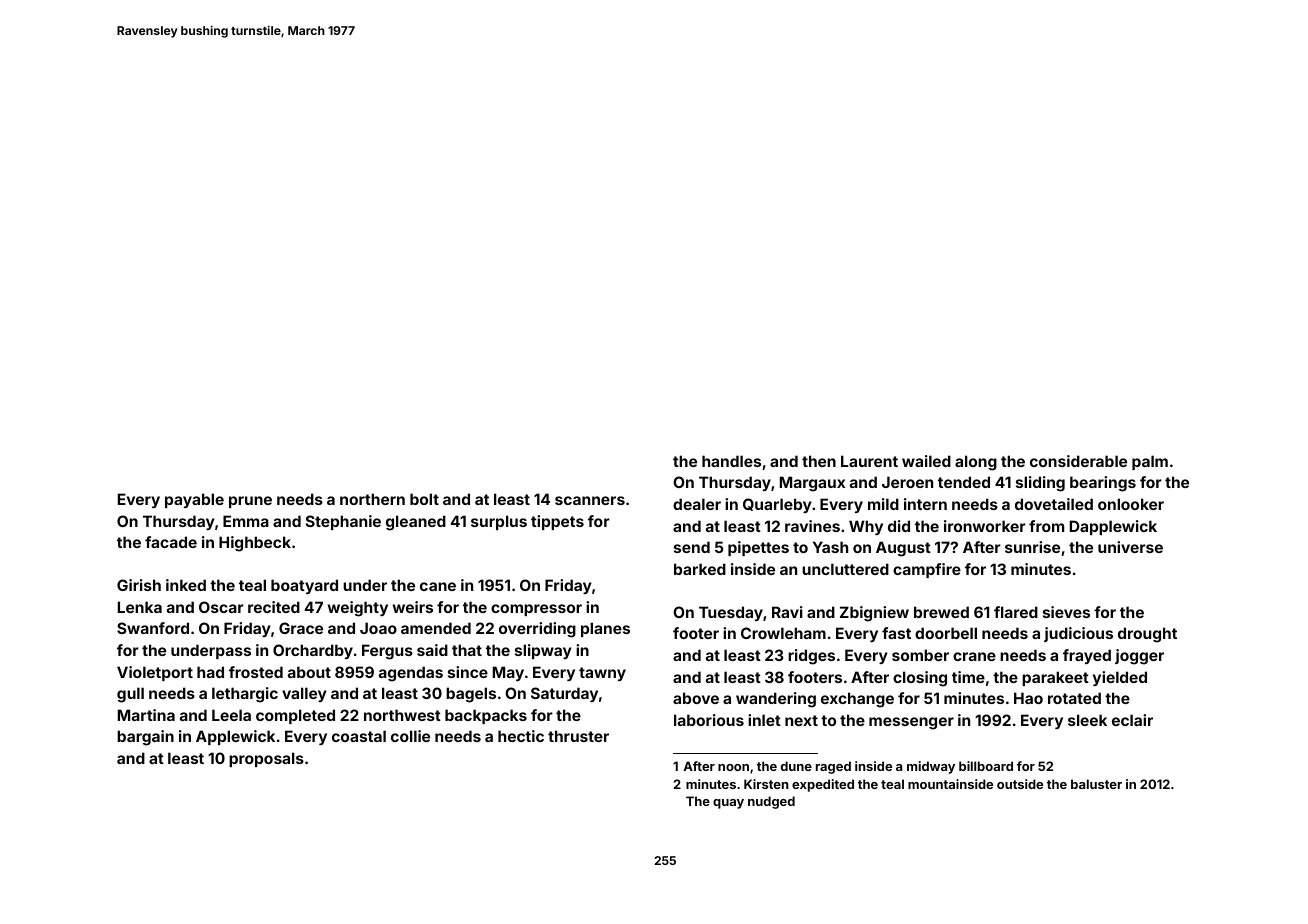 The height and width of the screenshot is (924, 1308). I want to click on somber, so click(920, 655).
